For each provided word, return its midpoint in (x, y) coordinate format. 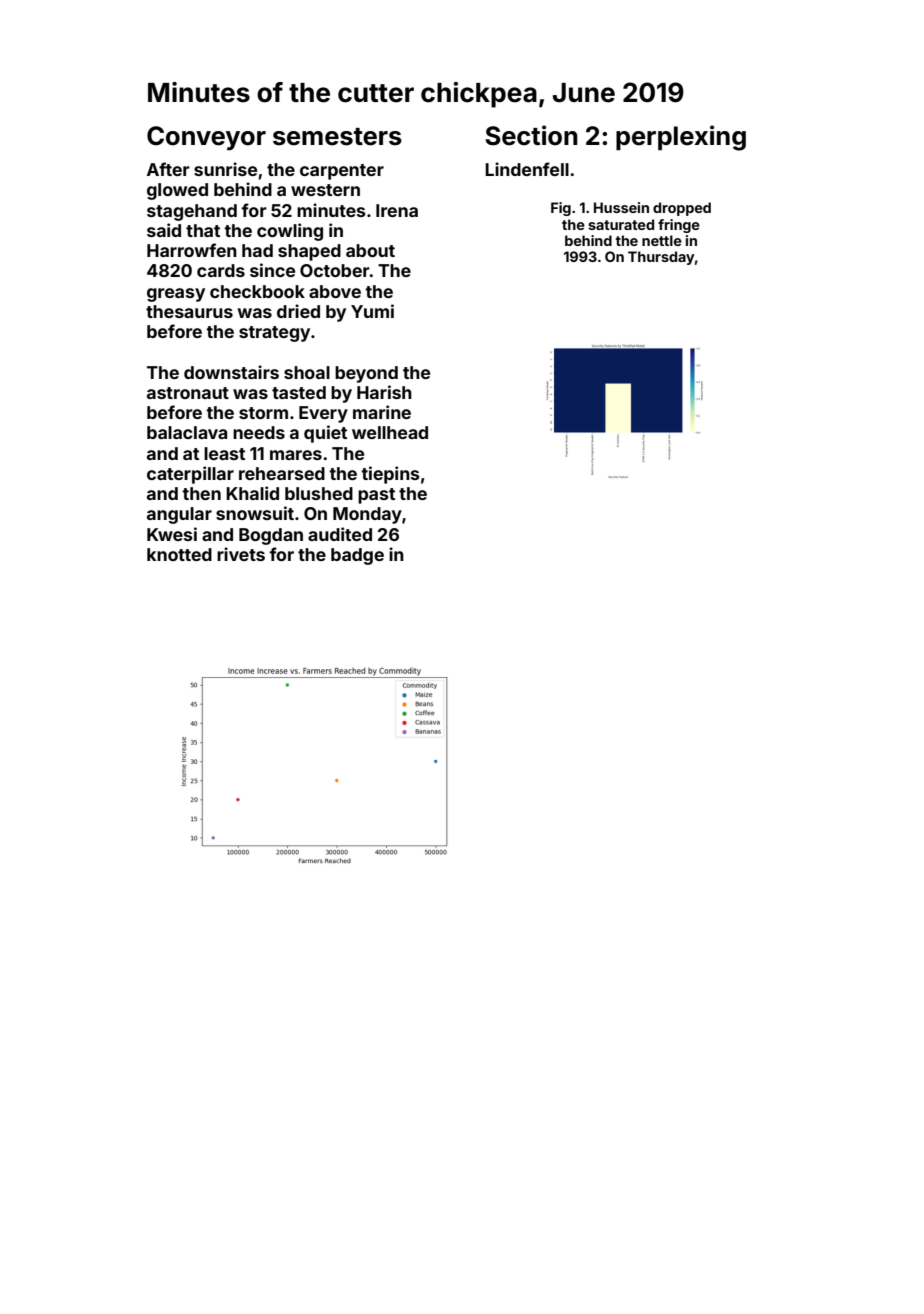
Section (532, 135)
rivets (241, 554)
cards (221, 270)
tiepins (390, 475)
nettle (662, 240)
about (370, 250)
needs (259, 432)
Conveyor (206, 138)
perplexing (681, 138)
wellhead (390, 432)
